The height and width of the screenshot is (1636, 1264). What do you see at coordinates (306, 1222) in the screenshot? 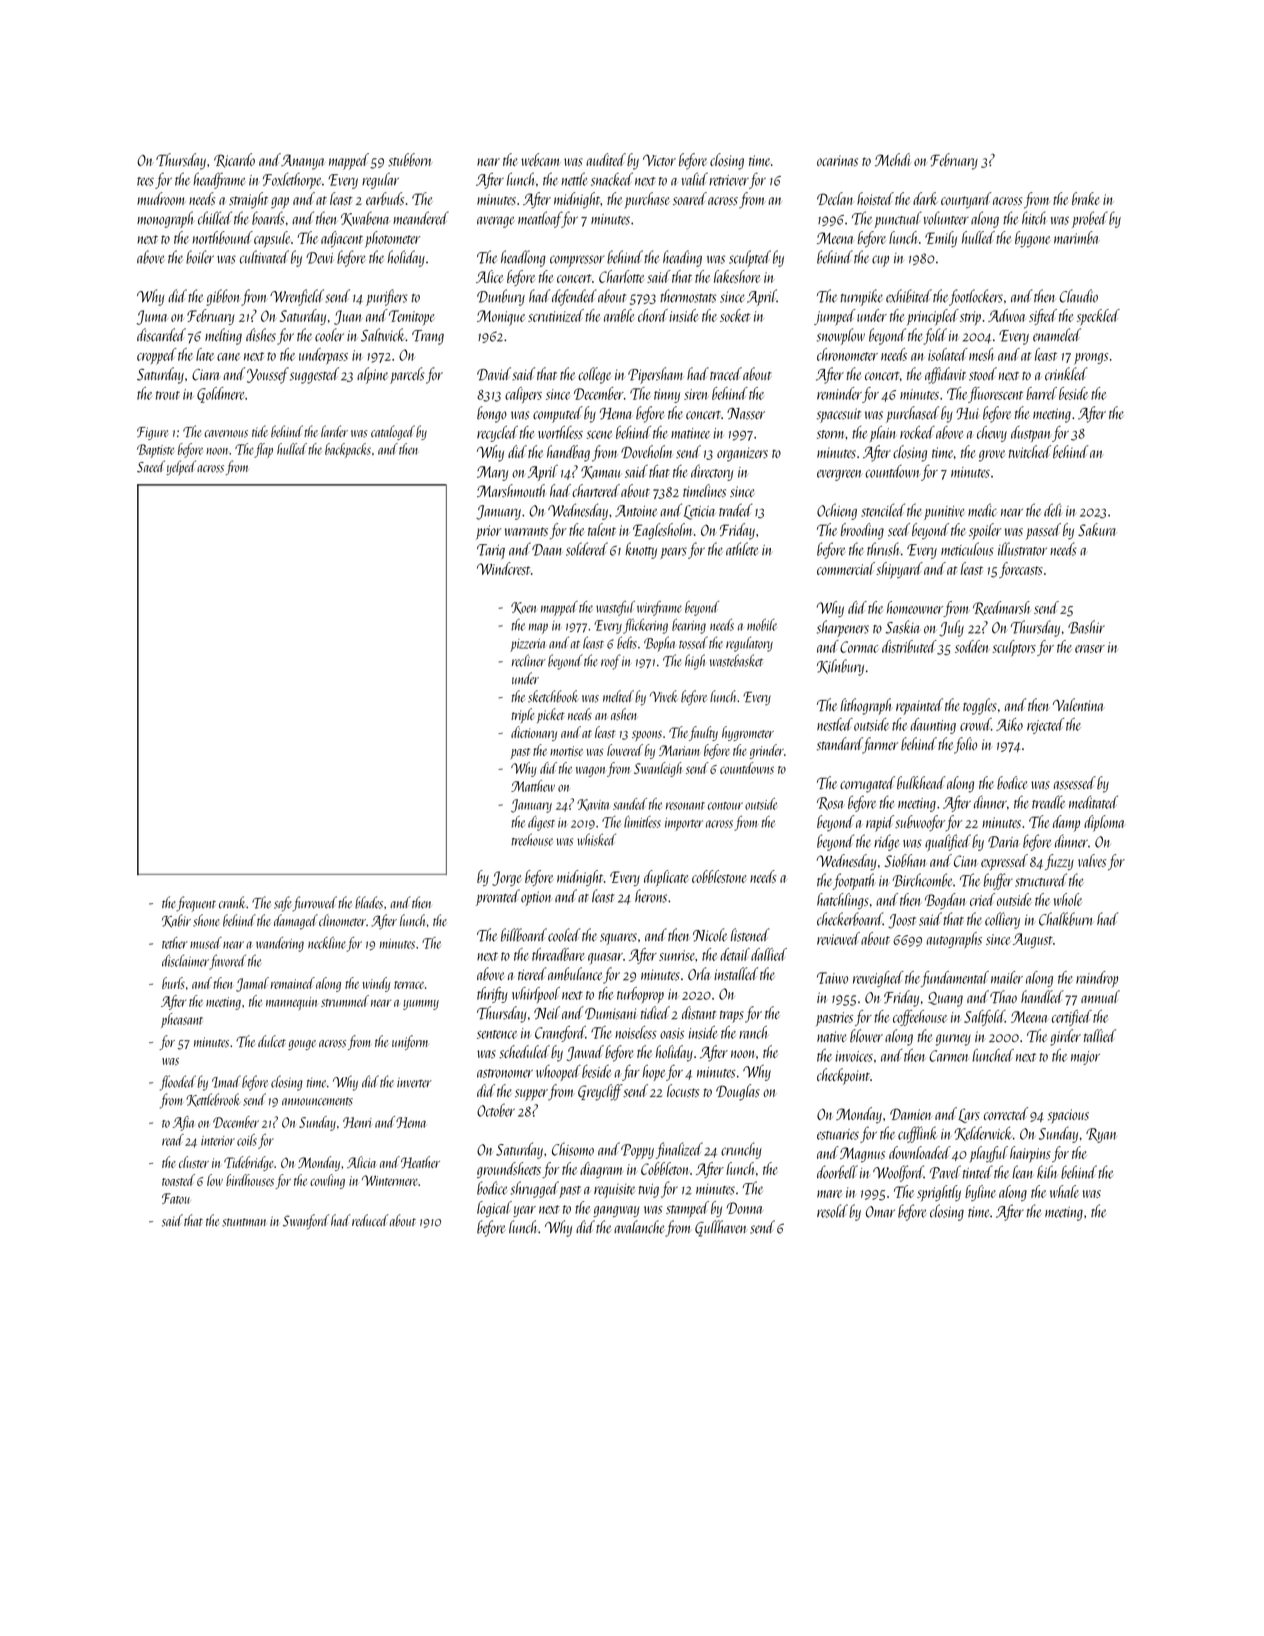
I see `Swanford` at bounding box center [306, 1222].
